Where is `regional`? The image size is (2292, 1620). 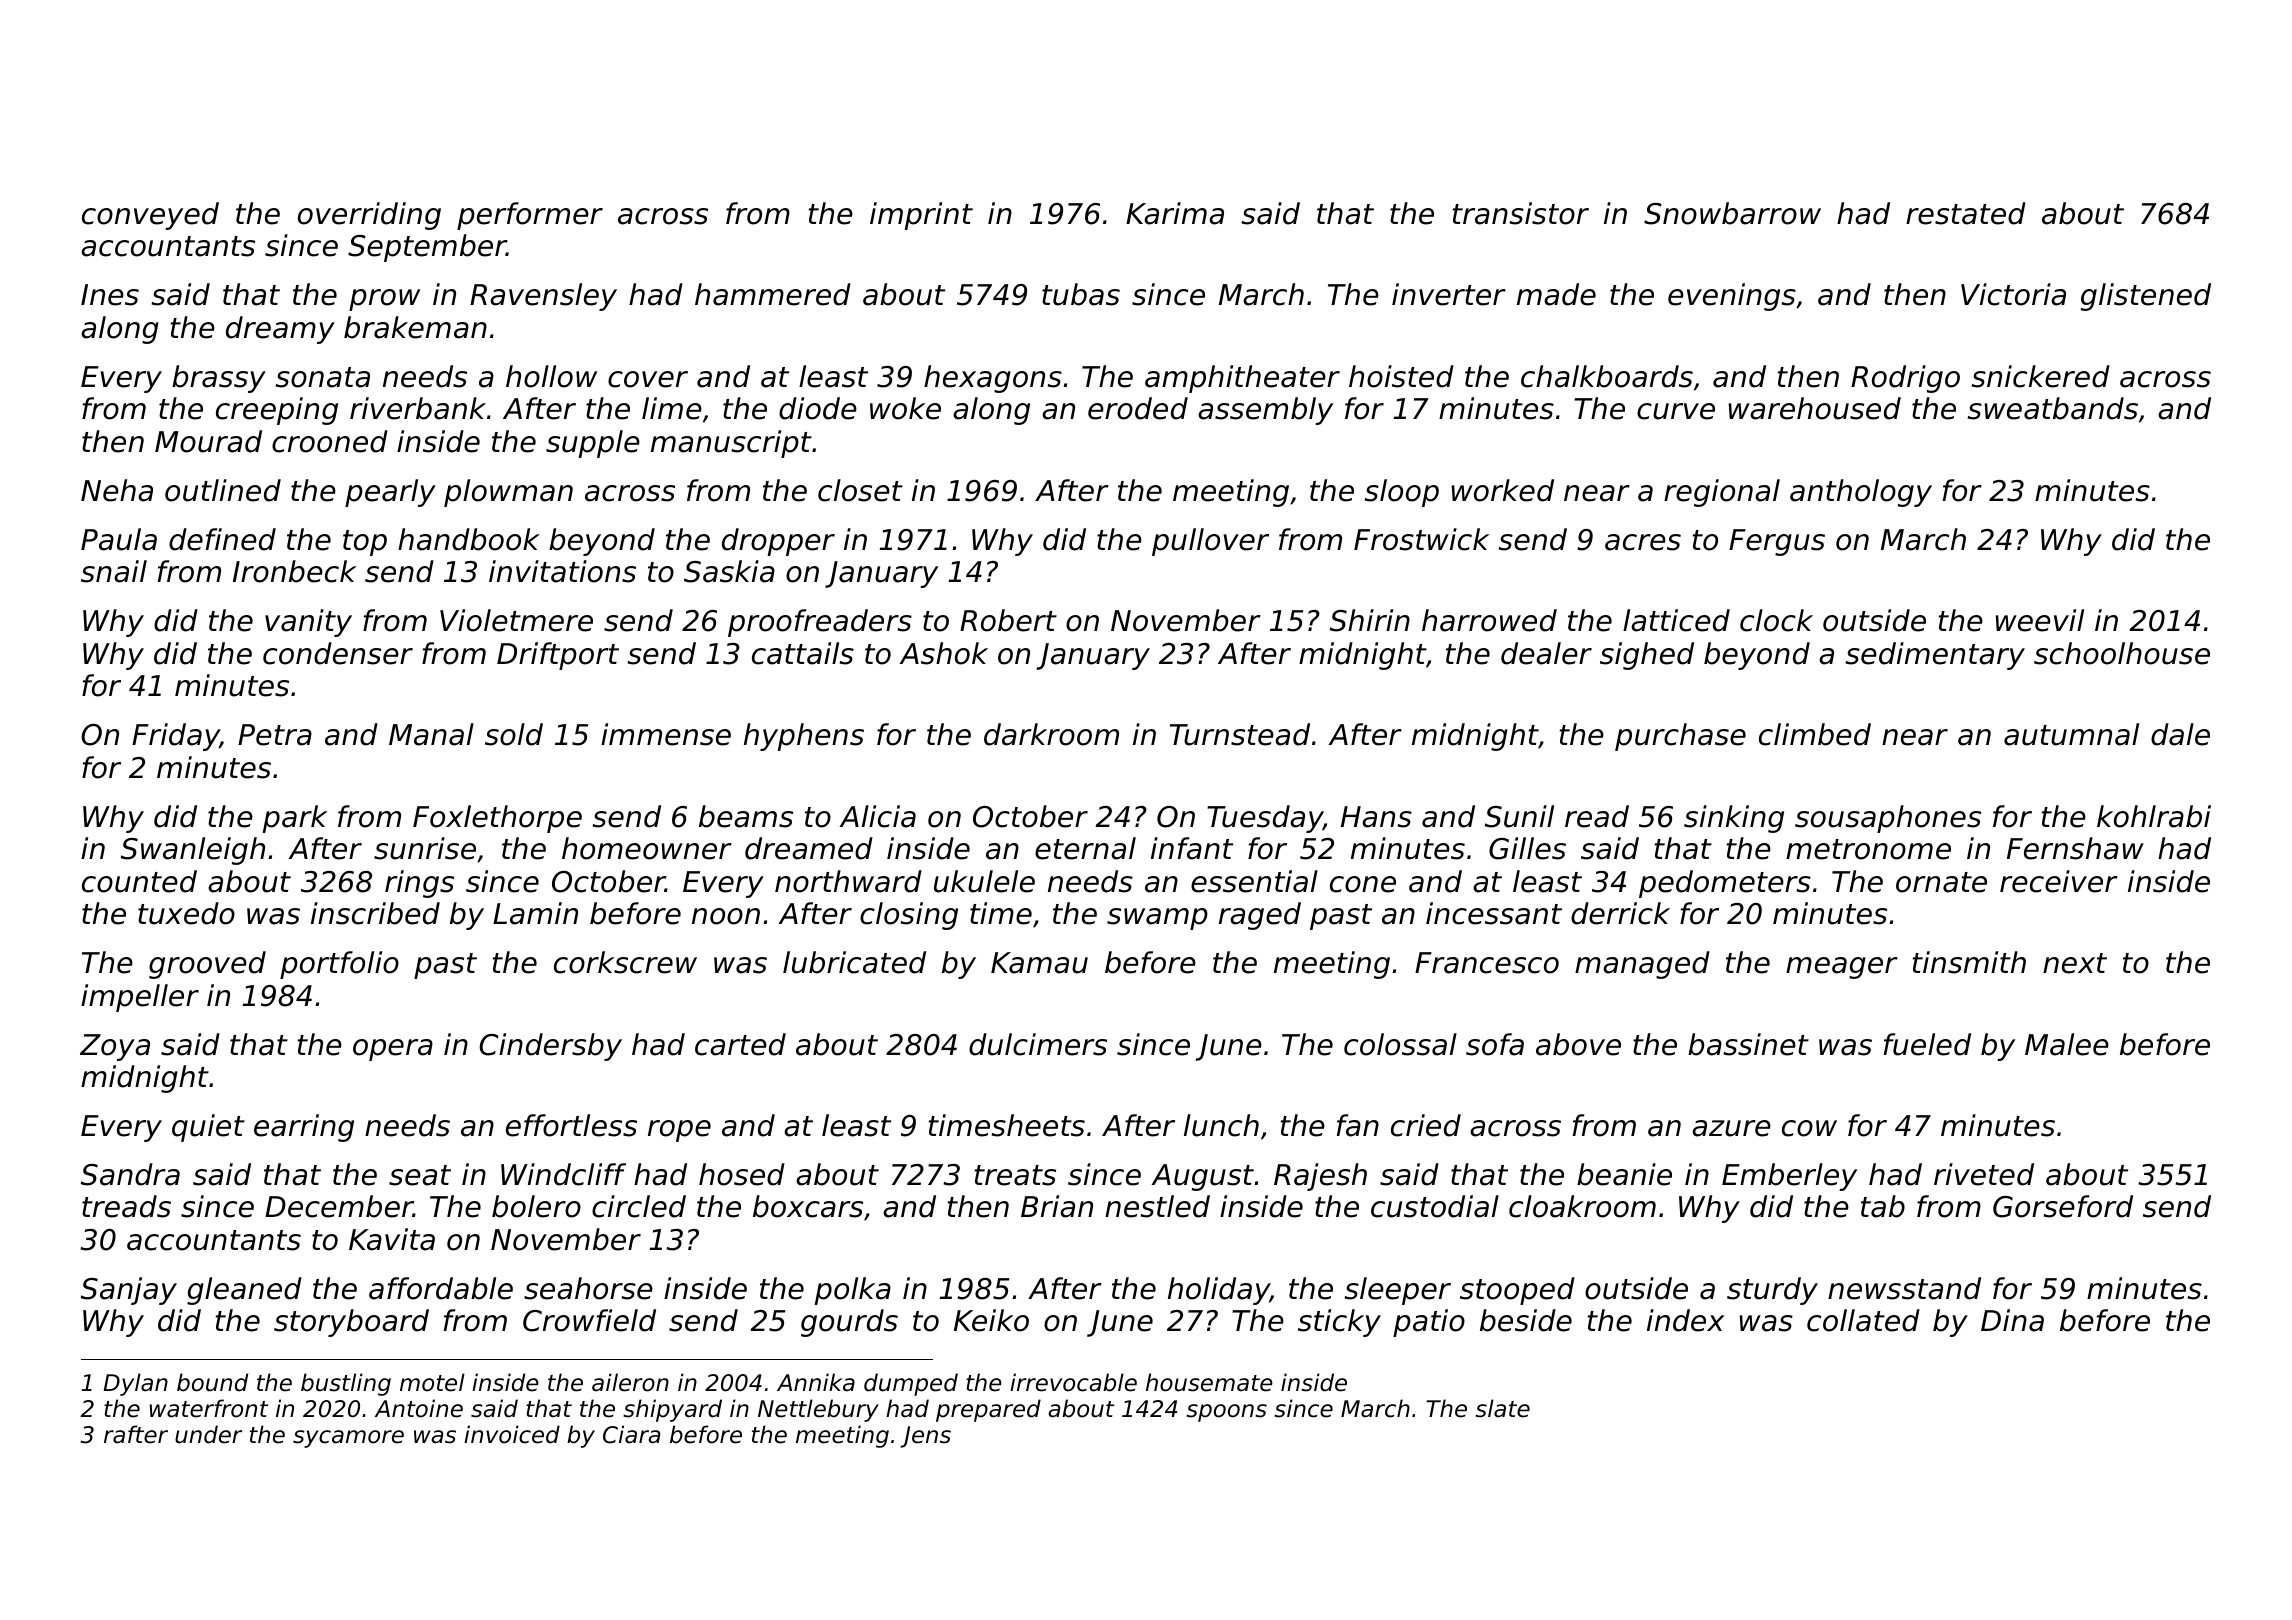
regional is located at coordinates (1722, 493).
